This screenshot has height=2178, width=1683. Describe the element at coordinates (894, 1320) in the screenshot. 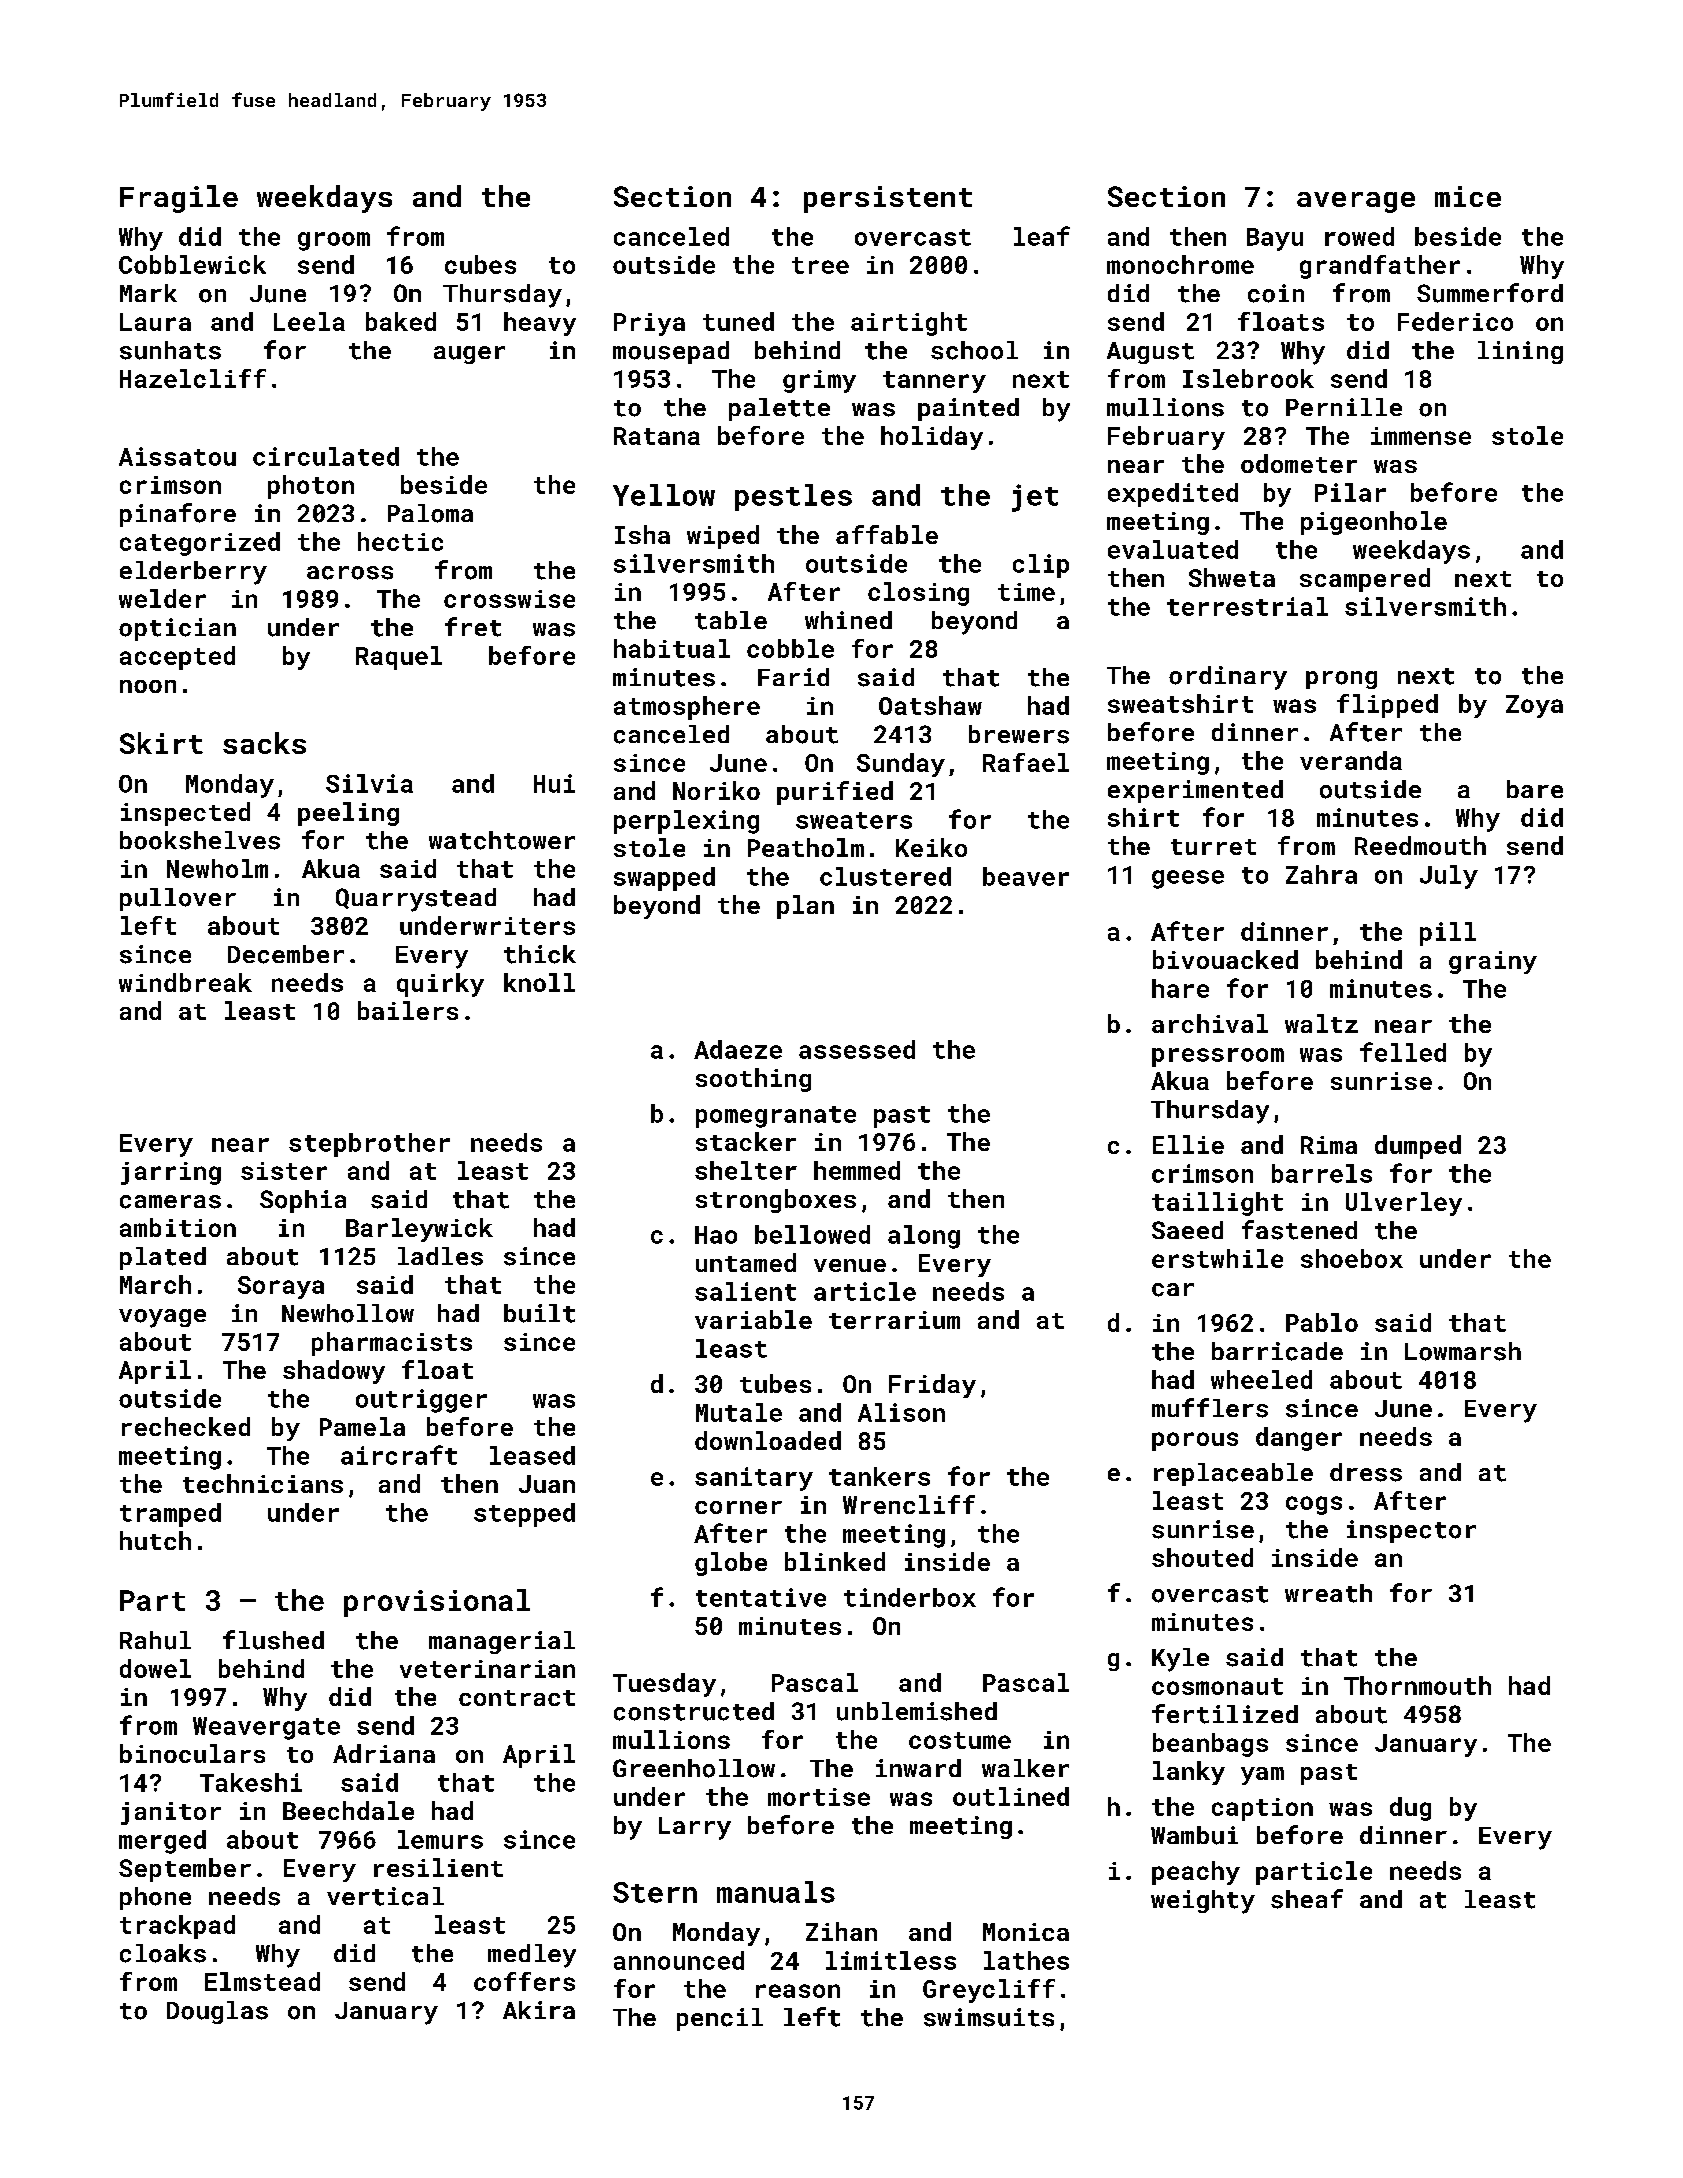

I see `terrarium` at that location.
